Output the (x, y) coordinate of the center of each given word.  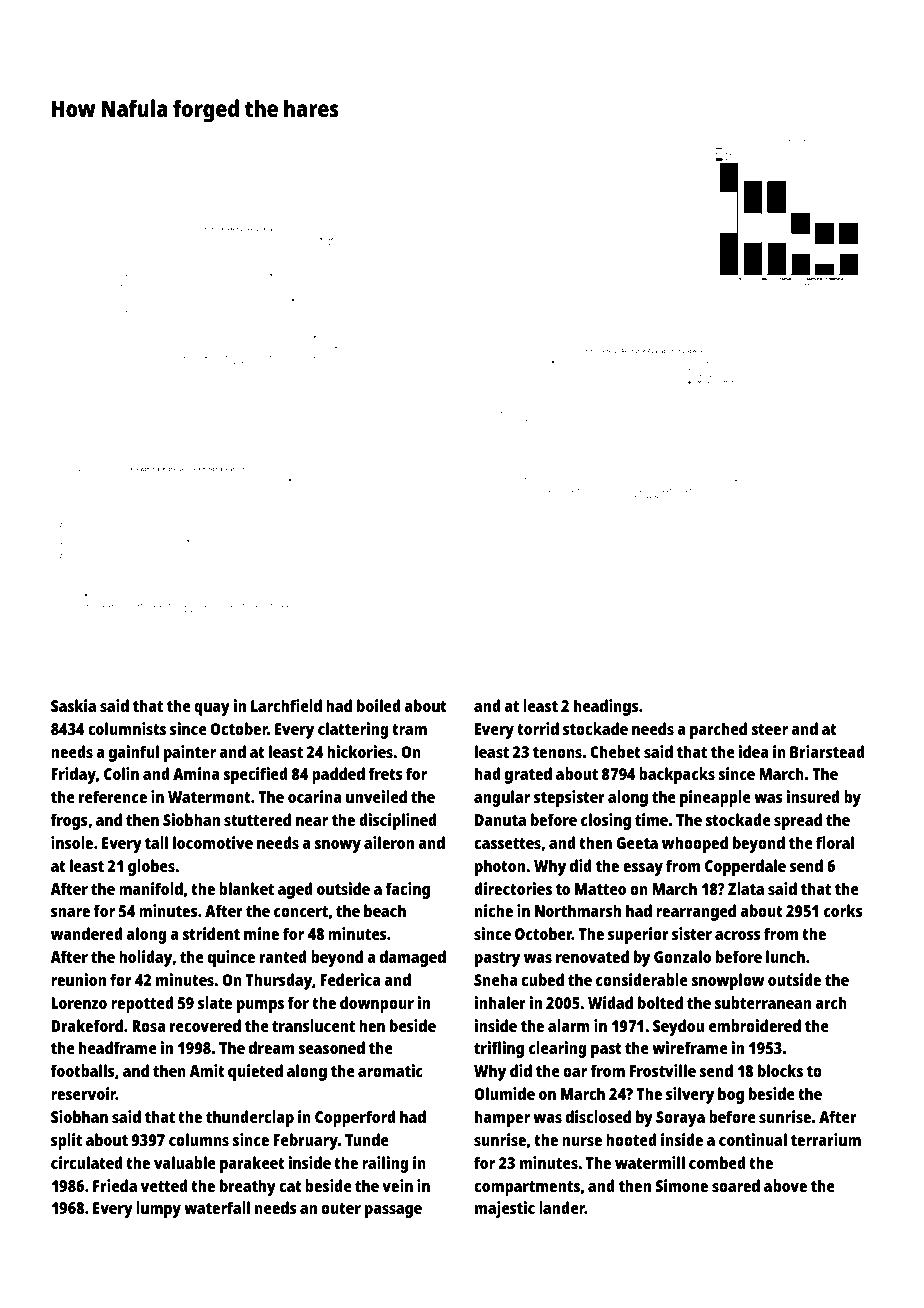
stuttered (257, 819)
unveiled (376, 796)
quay (212, 709)
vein (397, 1185)
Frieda (115, 1185)
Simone (682, 1185)
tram (409, 729)
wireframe (690, 1047)
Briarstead (827, 751)
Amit (207, 1070)
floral (835, 842)
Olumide (504, 1093)
